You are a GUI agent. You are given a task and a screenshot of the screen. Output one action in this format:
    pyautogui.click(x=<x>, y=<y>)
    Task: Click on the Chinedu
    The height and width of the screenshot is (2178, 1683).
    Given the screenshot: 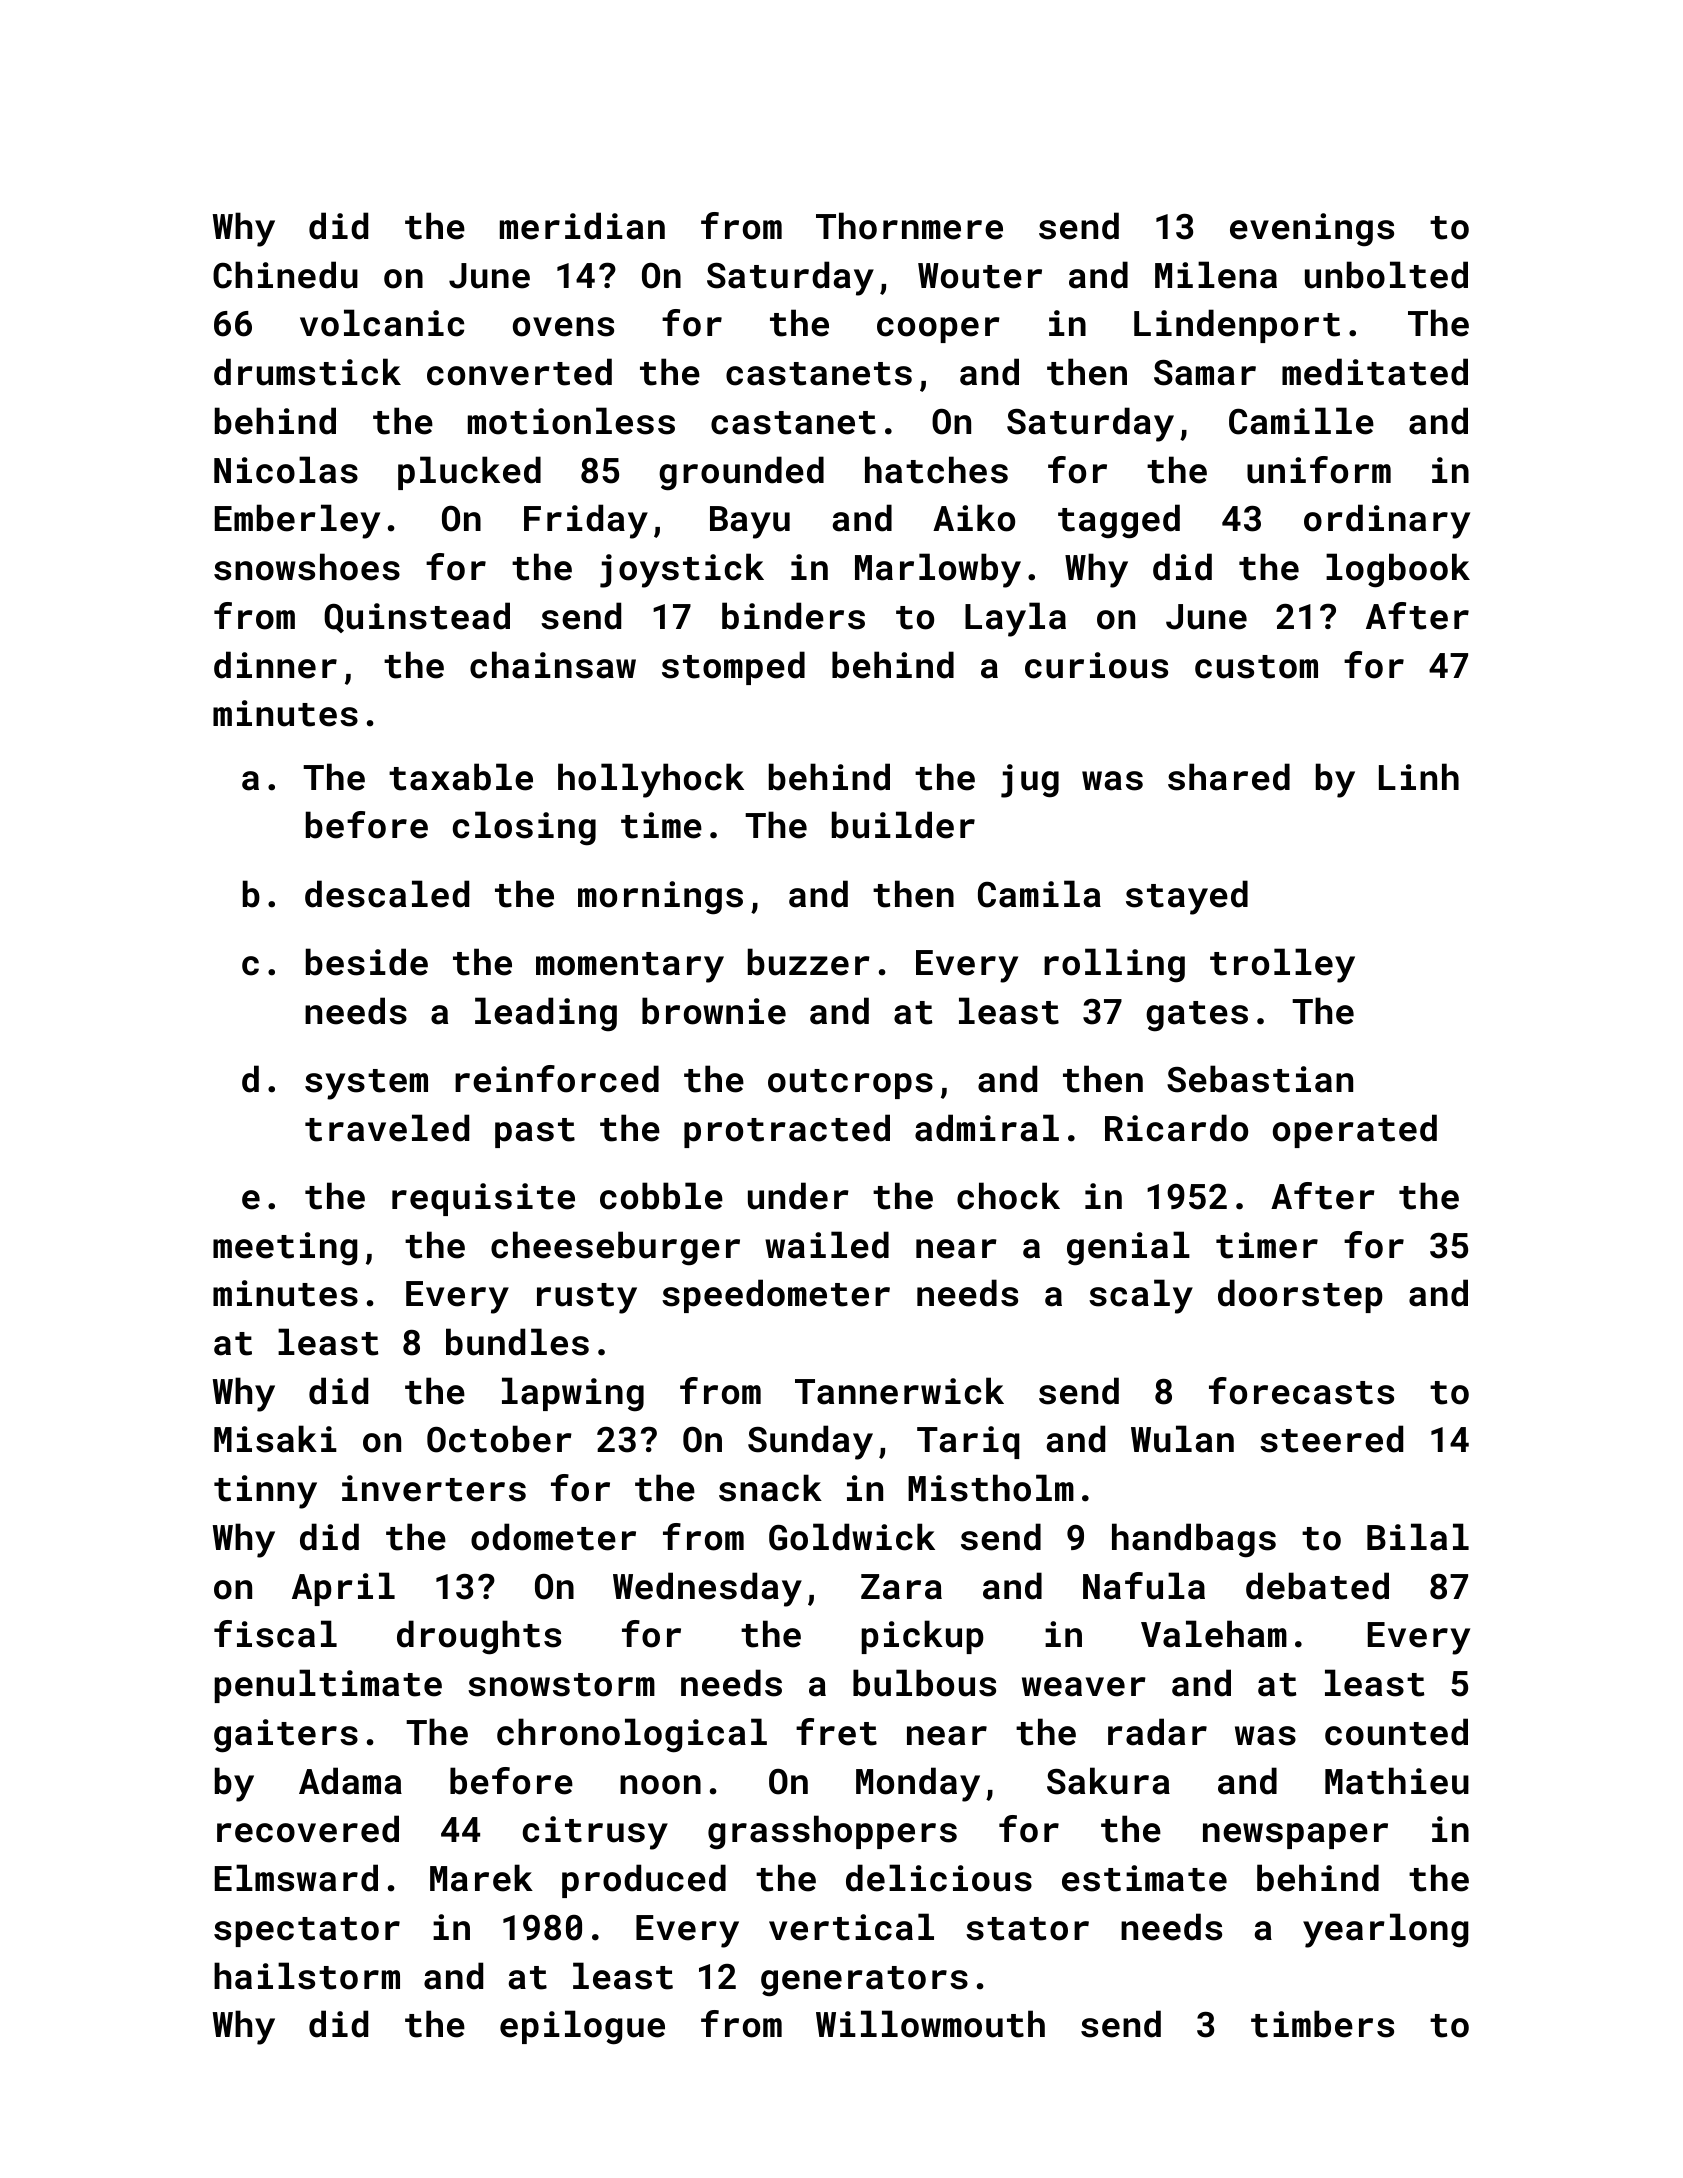 What is the action you would take?
    pyautogui.click(x=285, y=275)
